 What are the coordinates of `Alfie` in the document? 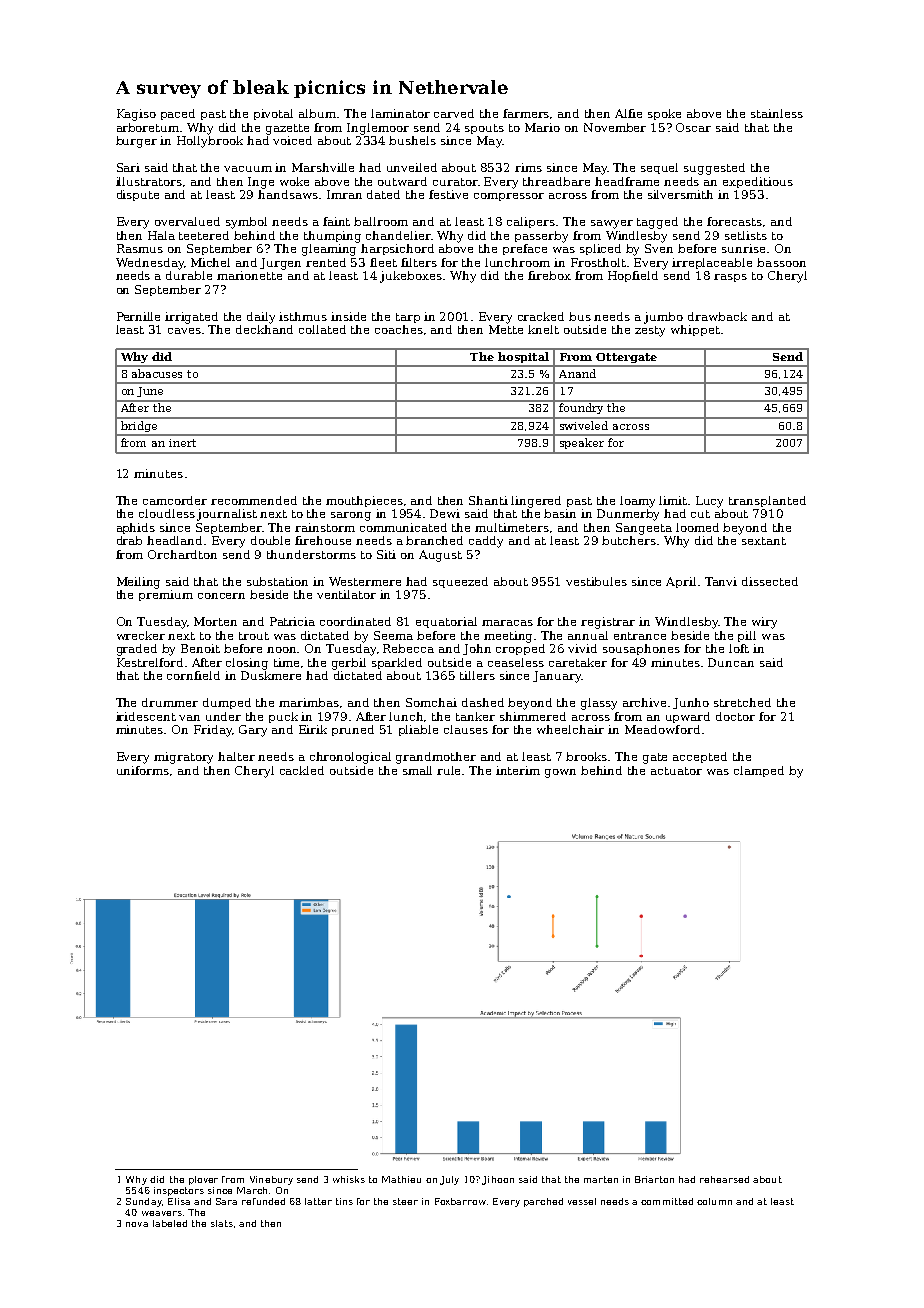 It's located at (628, 113).
